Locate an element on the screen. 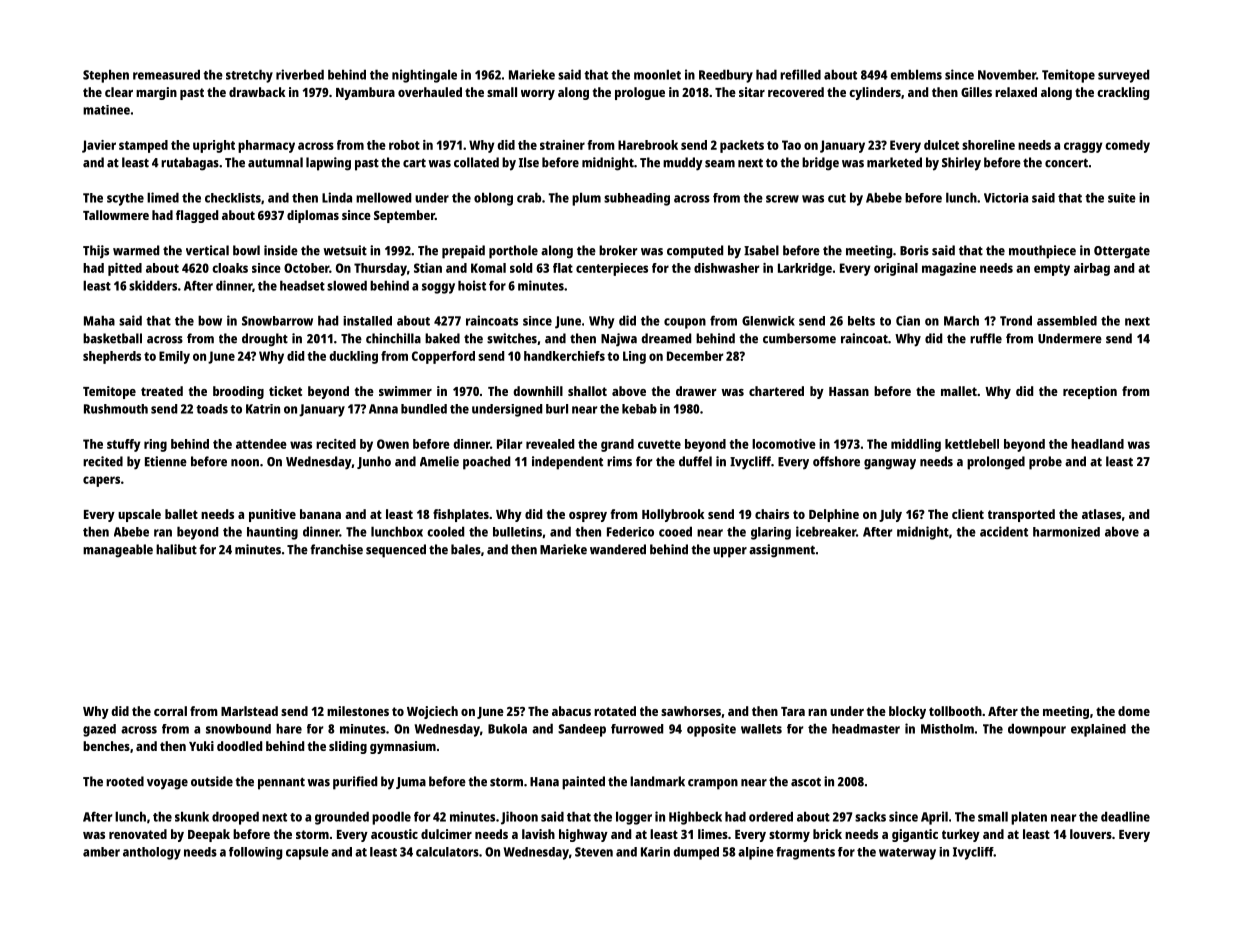 The width and height of the screenshot is (1233, 952). comedy is located at coordinates (1127, 146).
